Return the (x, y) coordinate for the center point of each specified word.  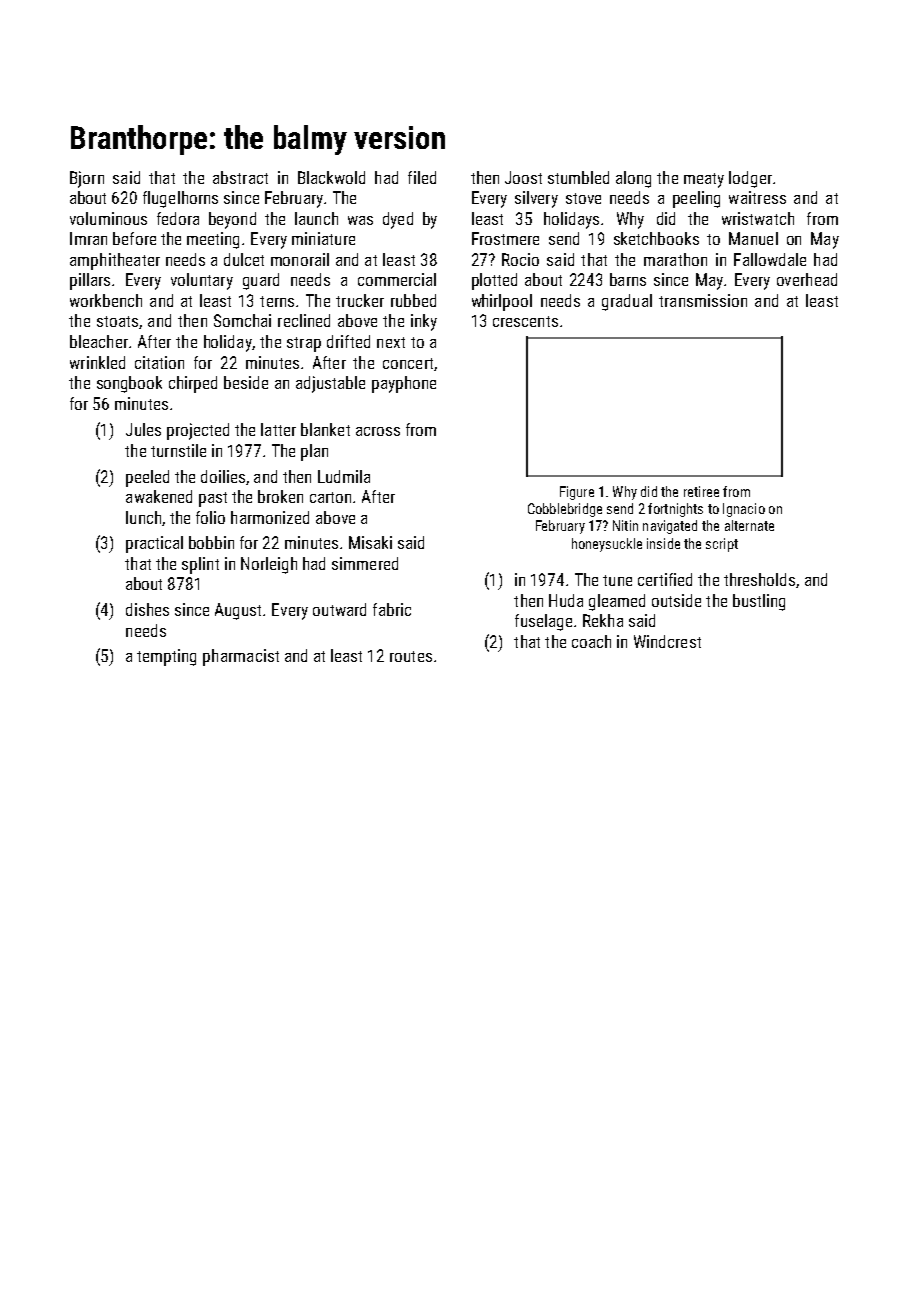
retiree (701, 491)
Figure (577, 493)
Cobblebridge (565, 510)
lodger (750, 179)
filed (422, 177)
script (722, 545)
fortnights (675, 510)
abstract (240, 177)
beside (246, 382)
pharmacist (241, 657)
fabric (392, 609)
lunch (143, 517)
